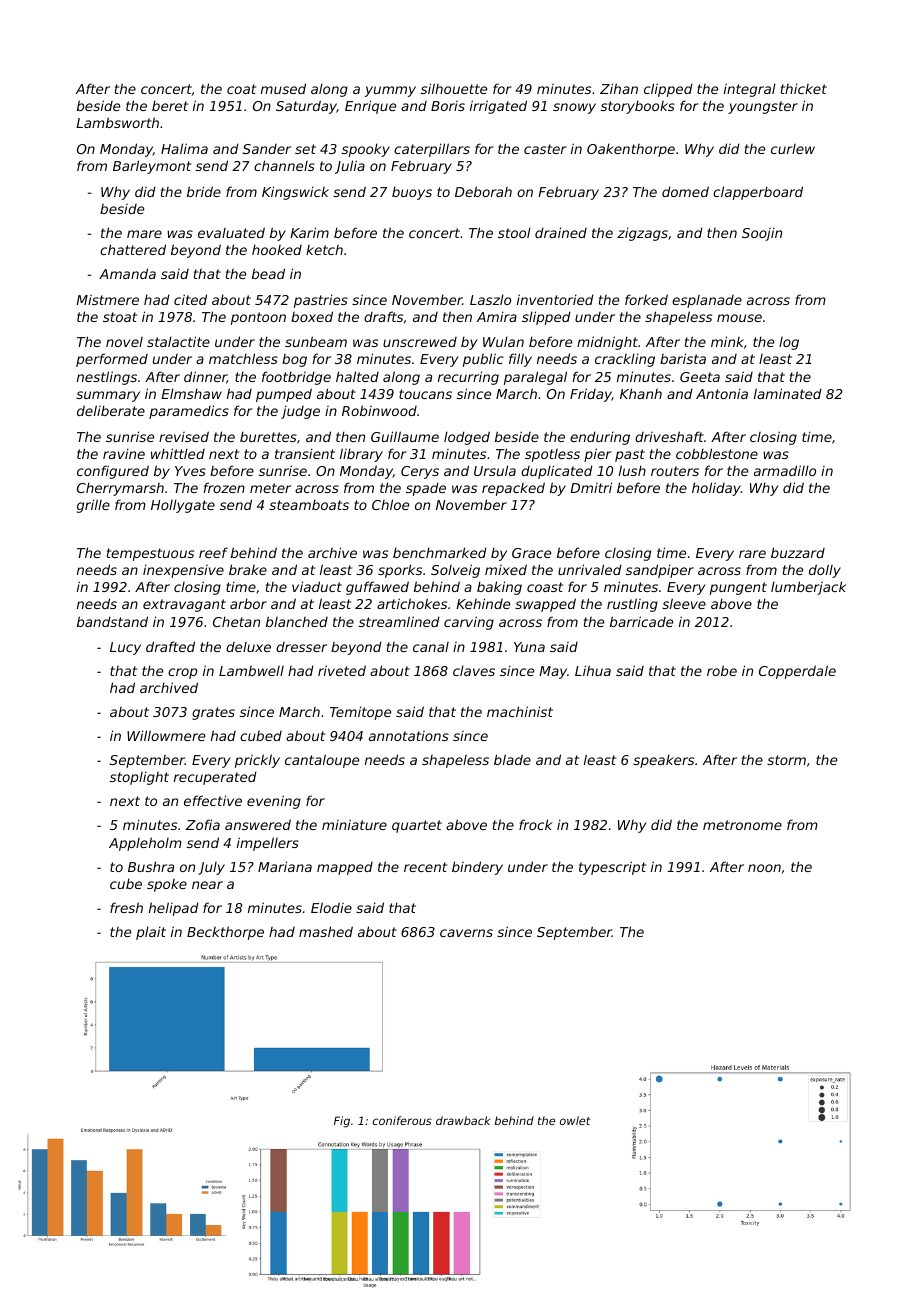 The image size is (924, 1308). Describe the element at coordinates (390, 91) in the screenshot. I see `yummy` at that location.
